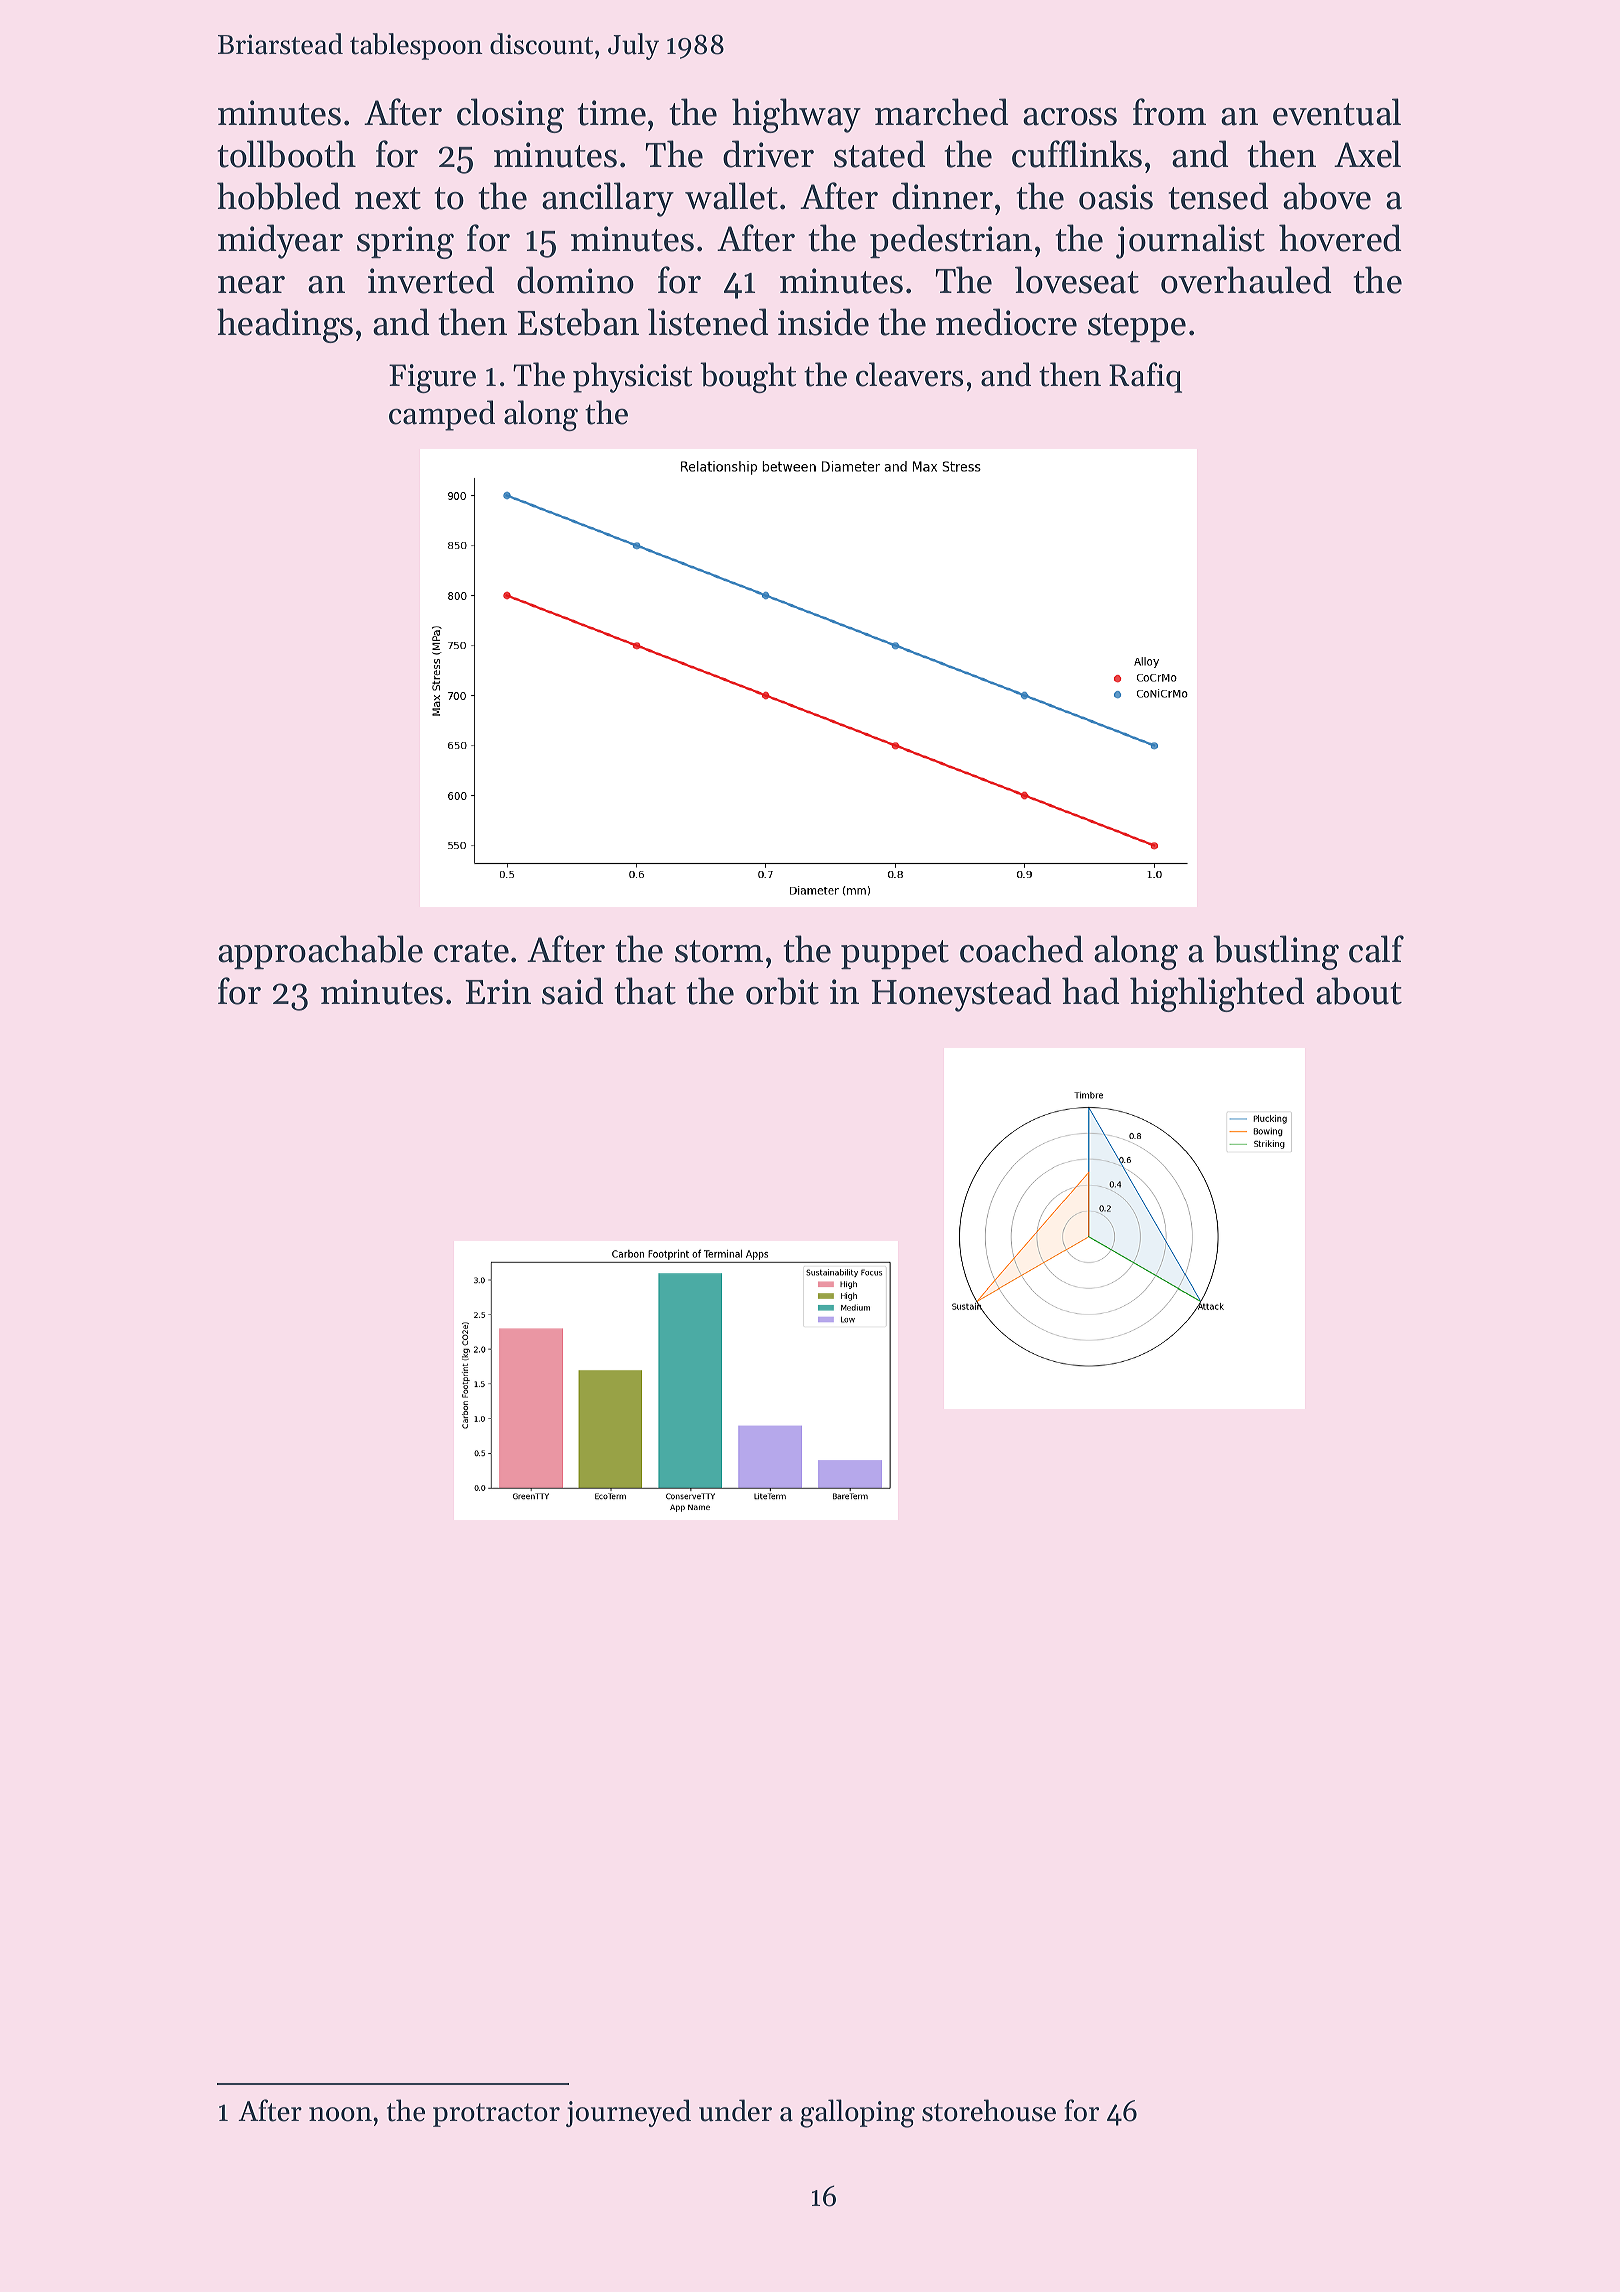  Describe the element at coordinates (628, 2113) in the screenshot. I see `journeyed` at that location.
